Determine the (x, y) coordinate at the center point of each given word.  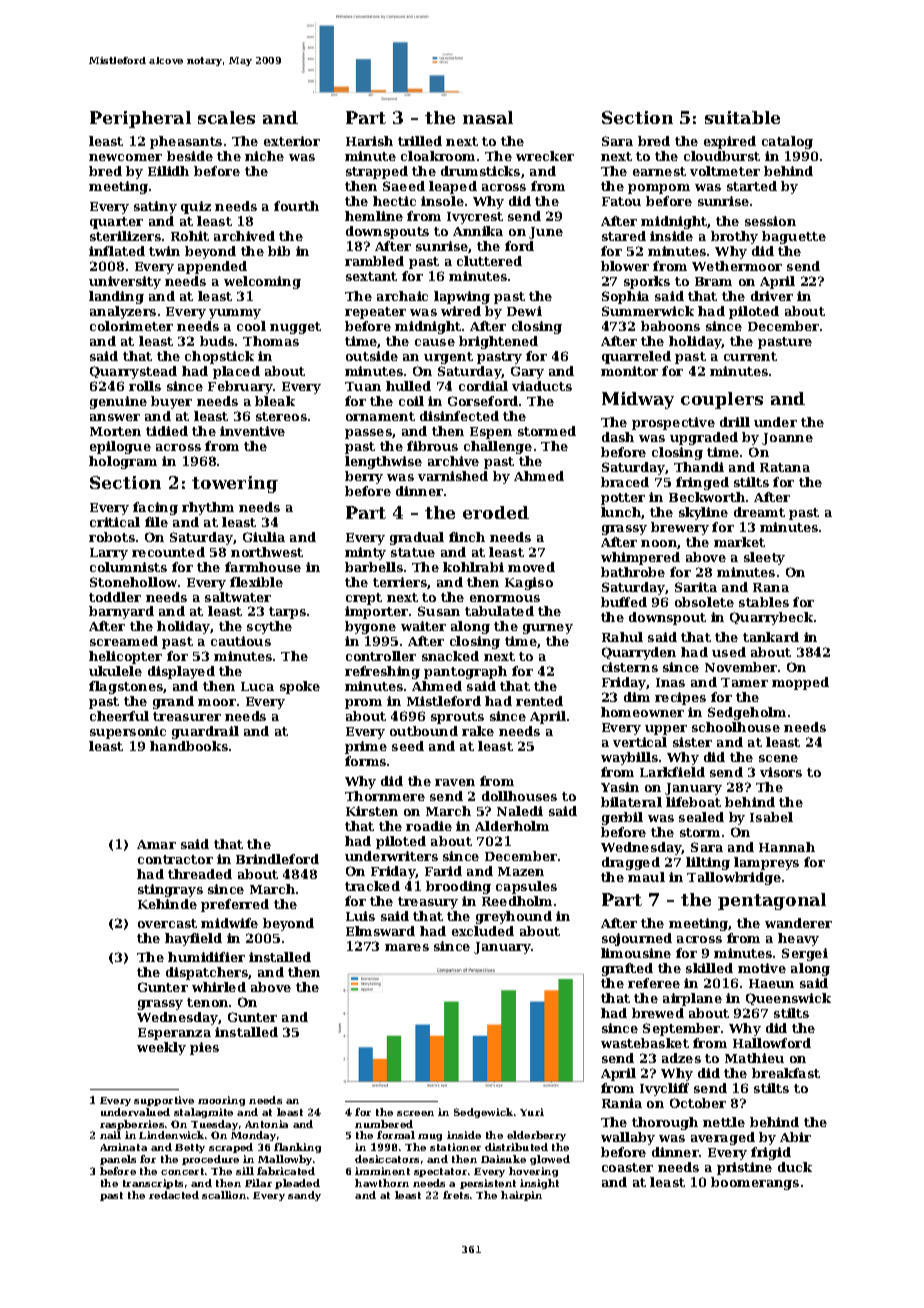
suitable (742, 117)
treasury (428, 903)
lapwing (462, 297)
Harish (369, 141)
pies (204, 1048)
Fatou (621, 201)
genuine (118, 402)
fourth (296, 206)
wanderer (798, 923)
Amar (156, 844)
